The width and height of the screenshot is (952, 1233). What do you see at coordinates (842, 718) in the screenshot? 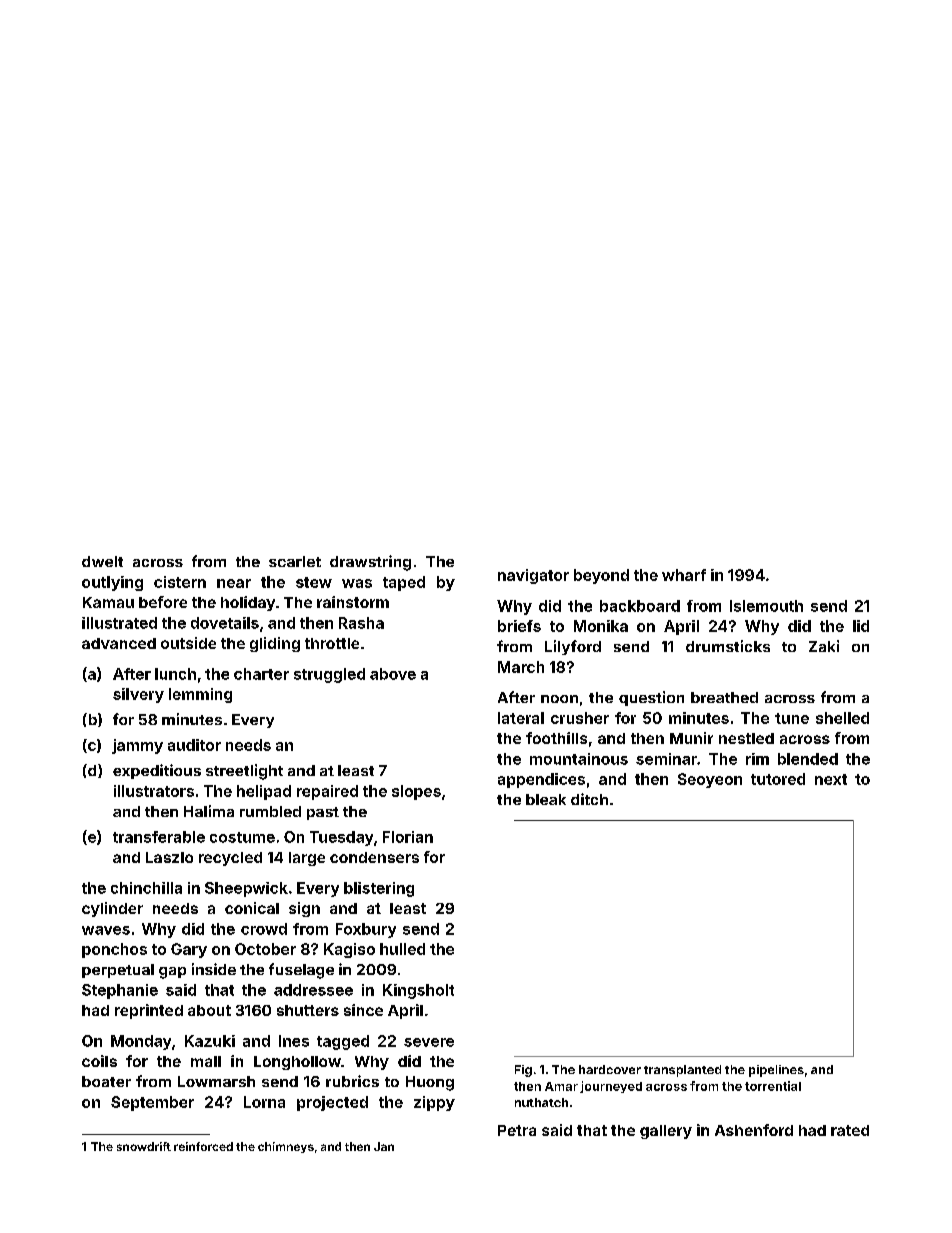
I see `shelled` at bounding box center [842, 718].
